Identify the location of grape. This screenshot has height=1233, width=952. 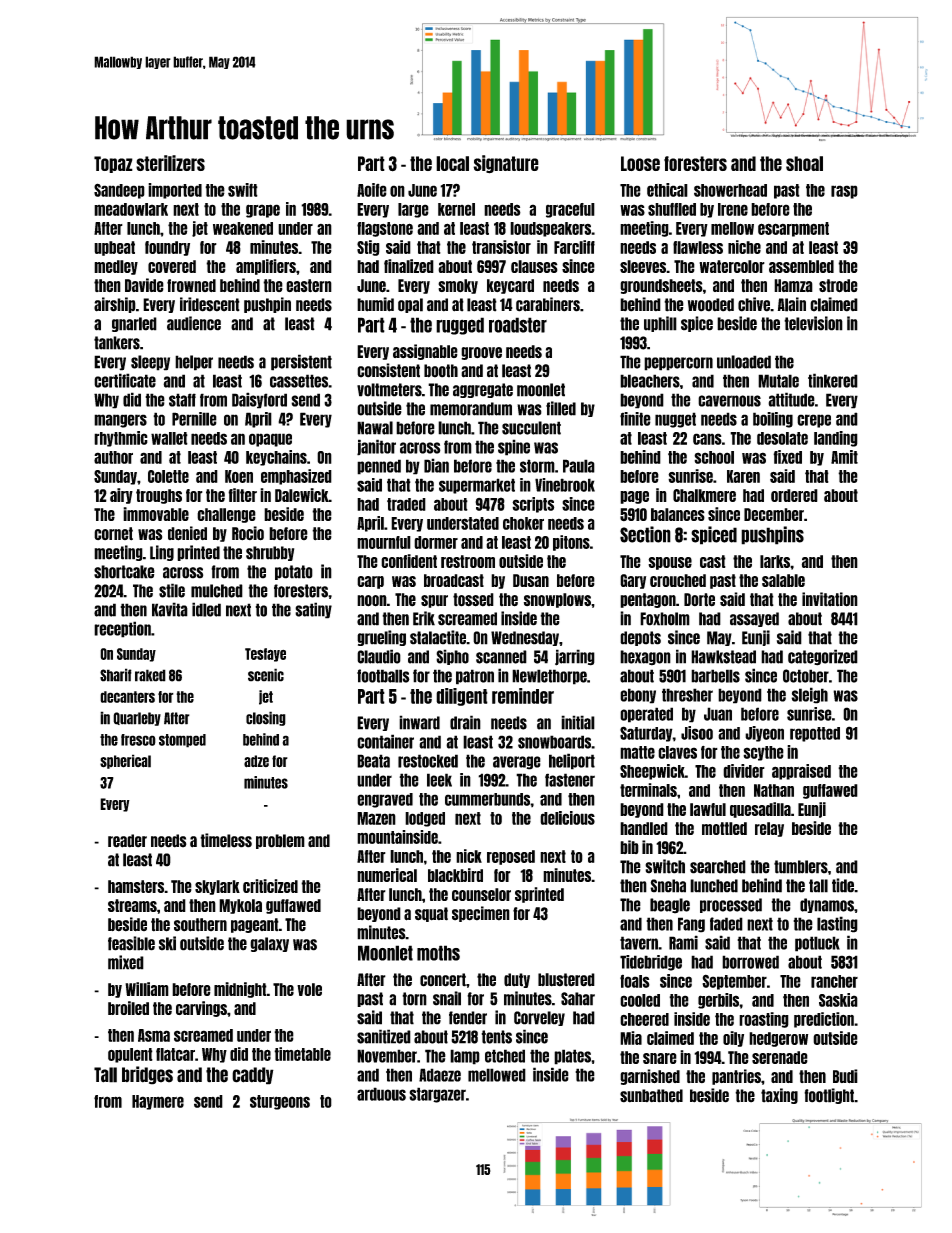
(263, 211).
